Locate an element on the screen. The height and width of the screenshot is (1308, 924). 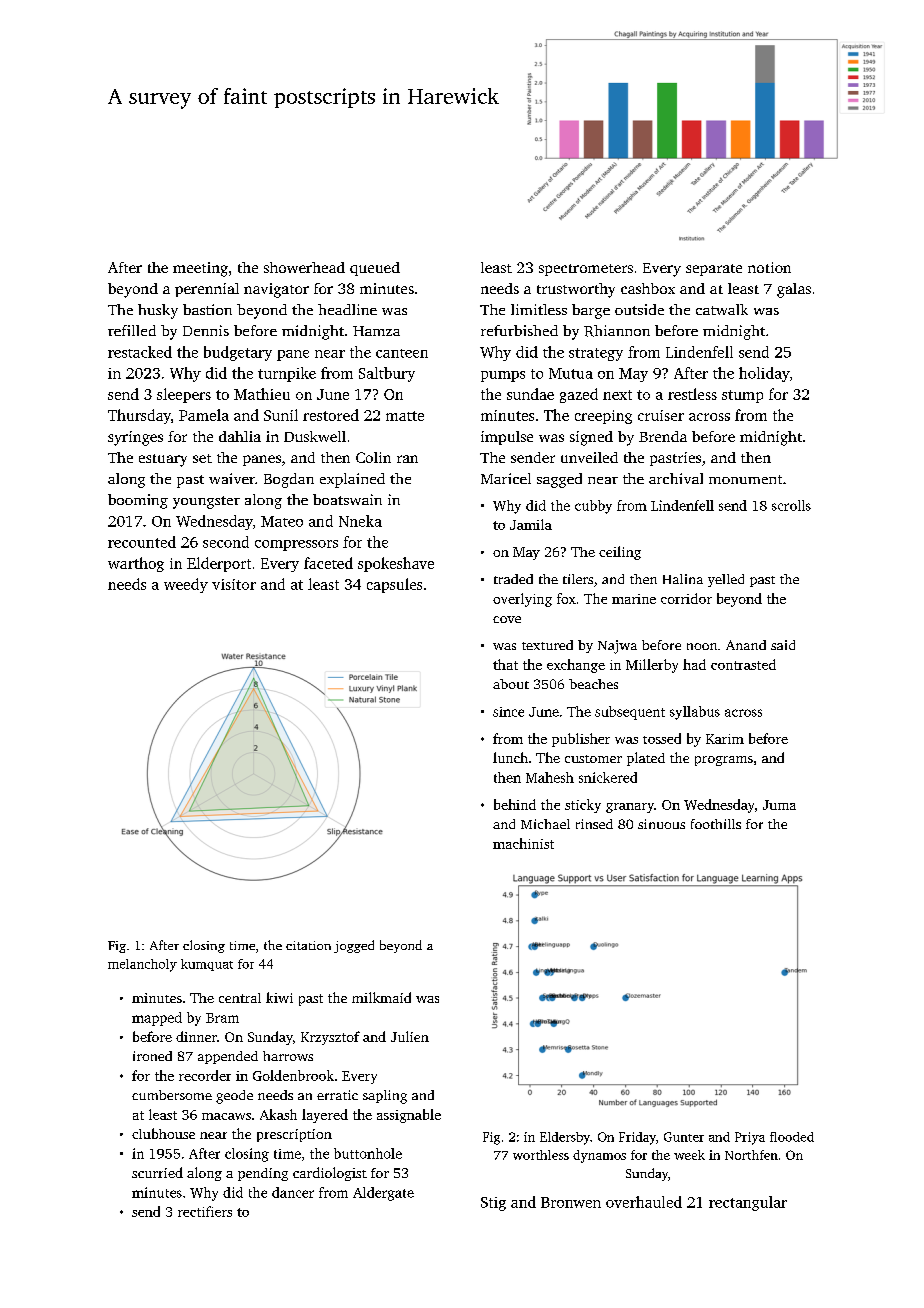
cove is located at coordinates (507, 619).
